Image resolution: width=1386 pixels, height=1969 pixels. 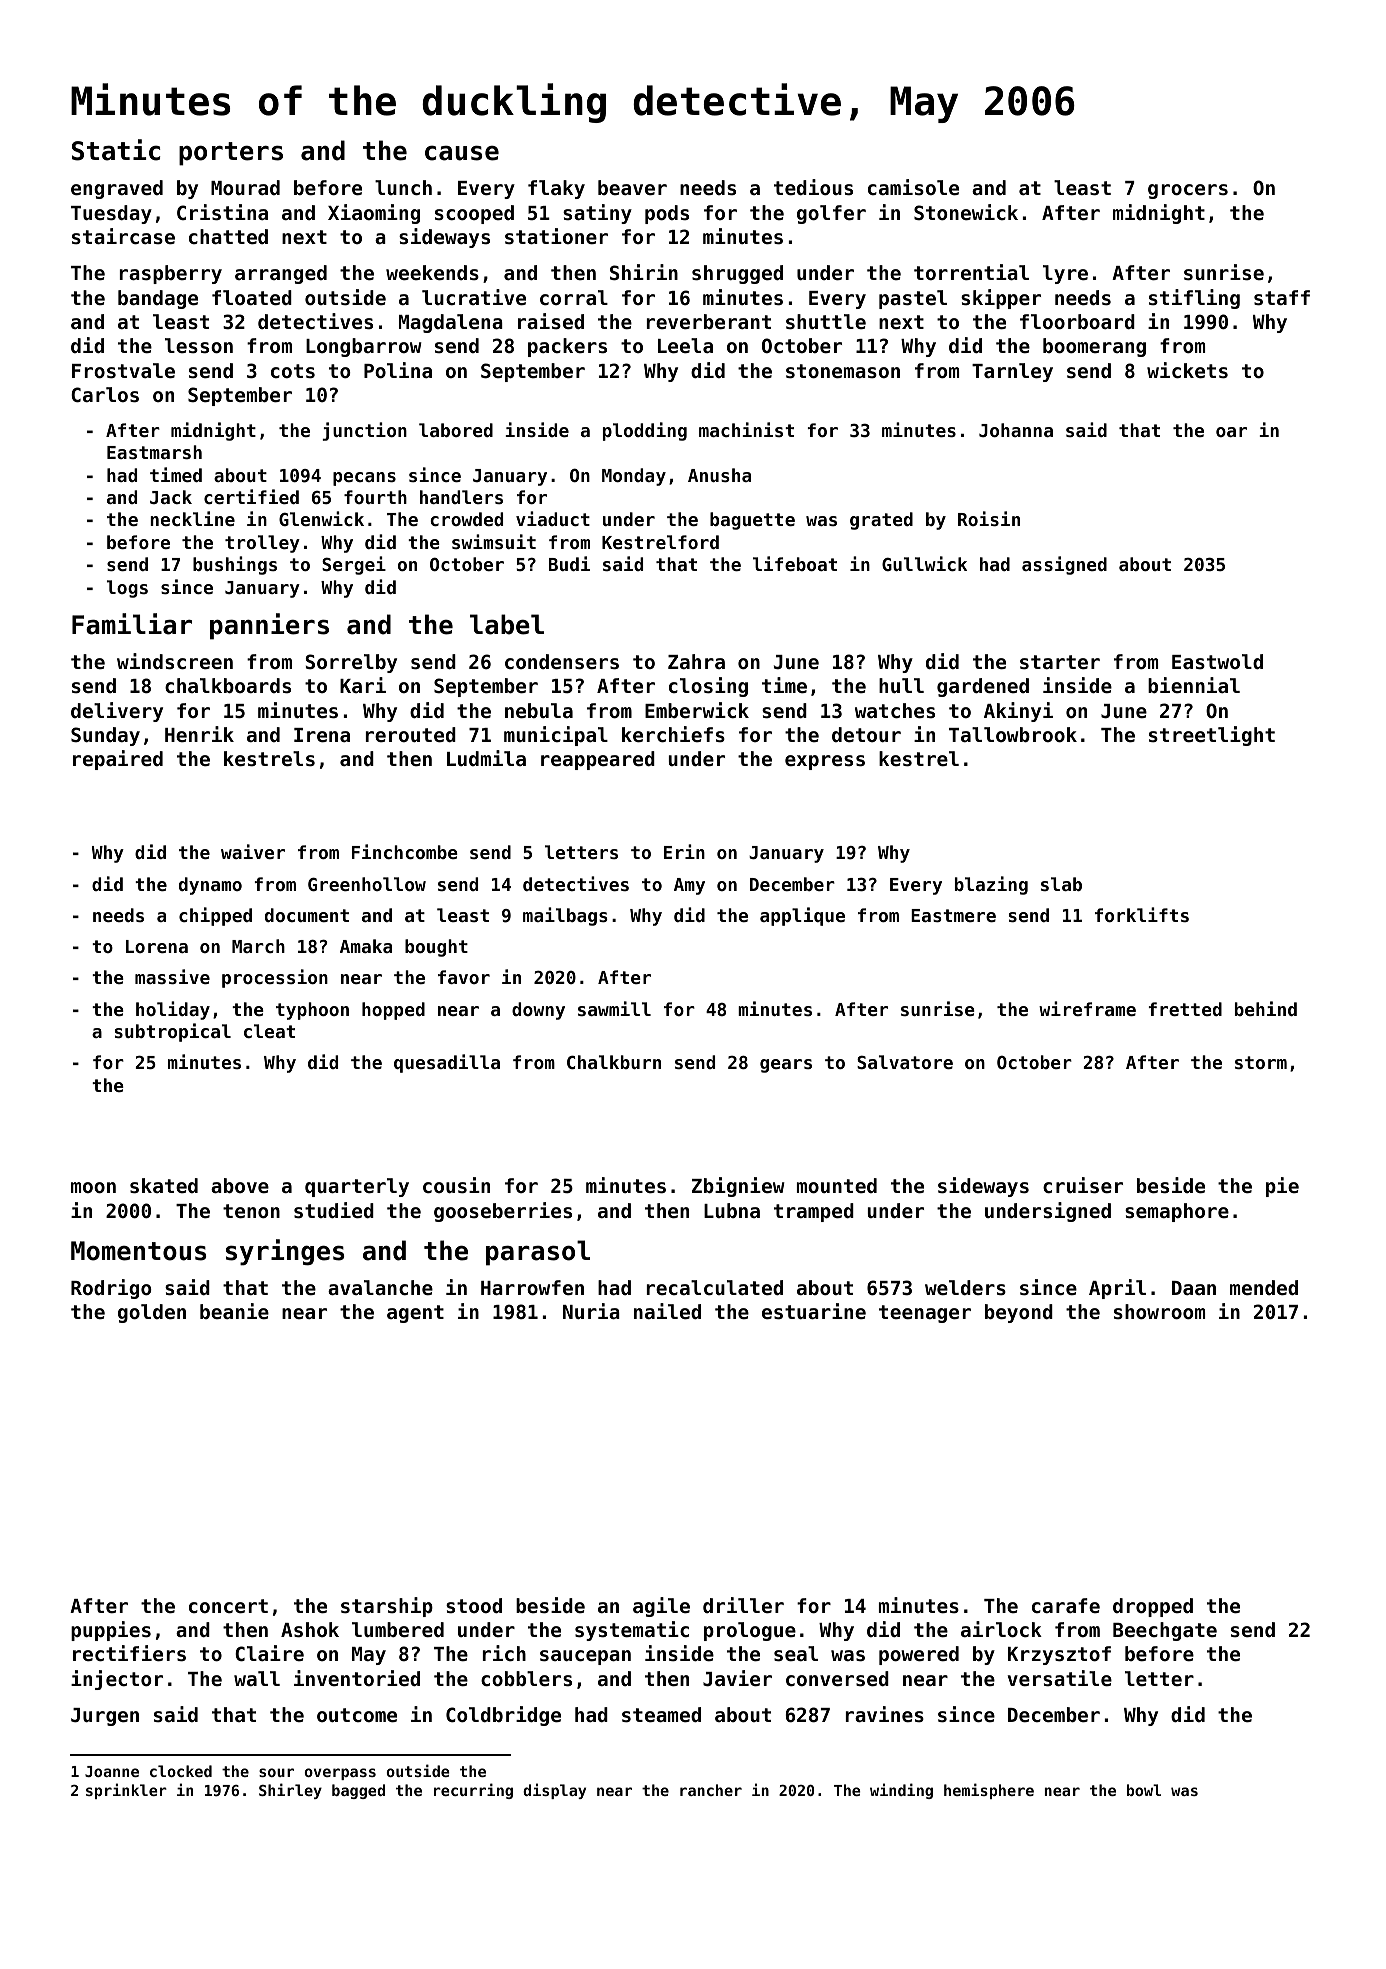 I want to click on showroom, so click(x=1159, y=1311).
